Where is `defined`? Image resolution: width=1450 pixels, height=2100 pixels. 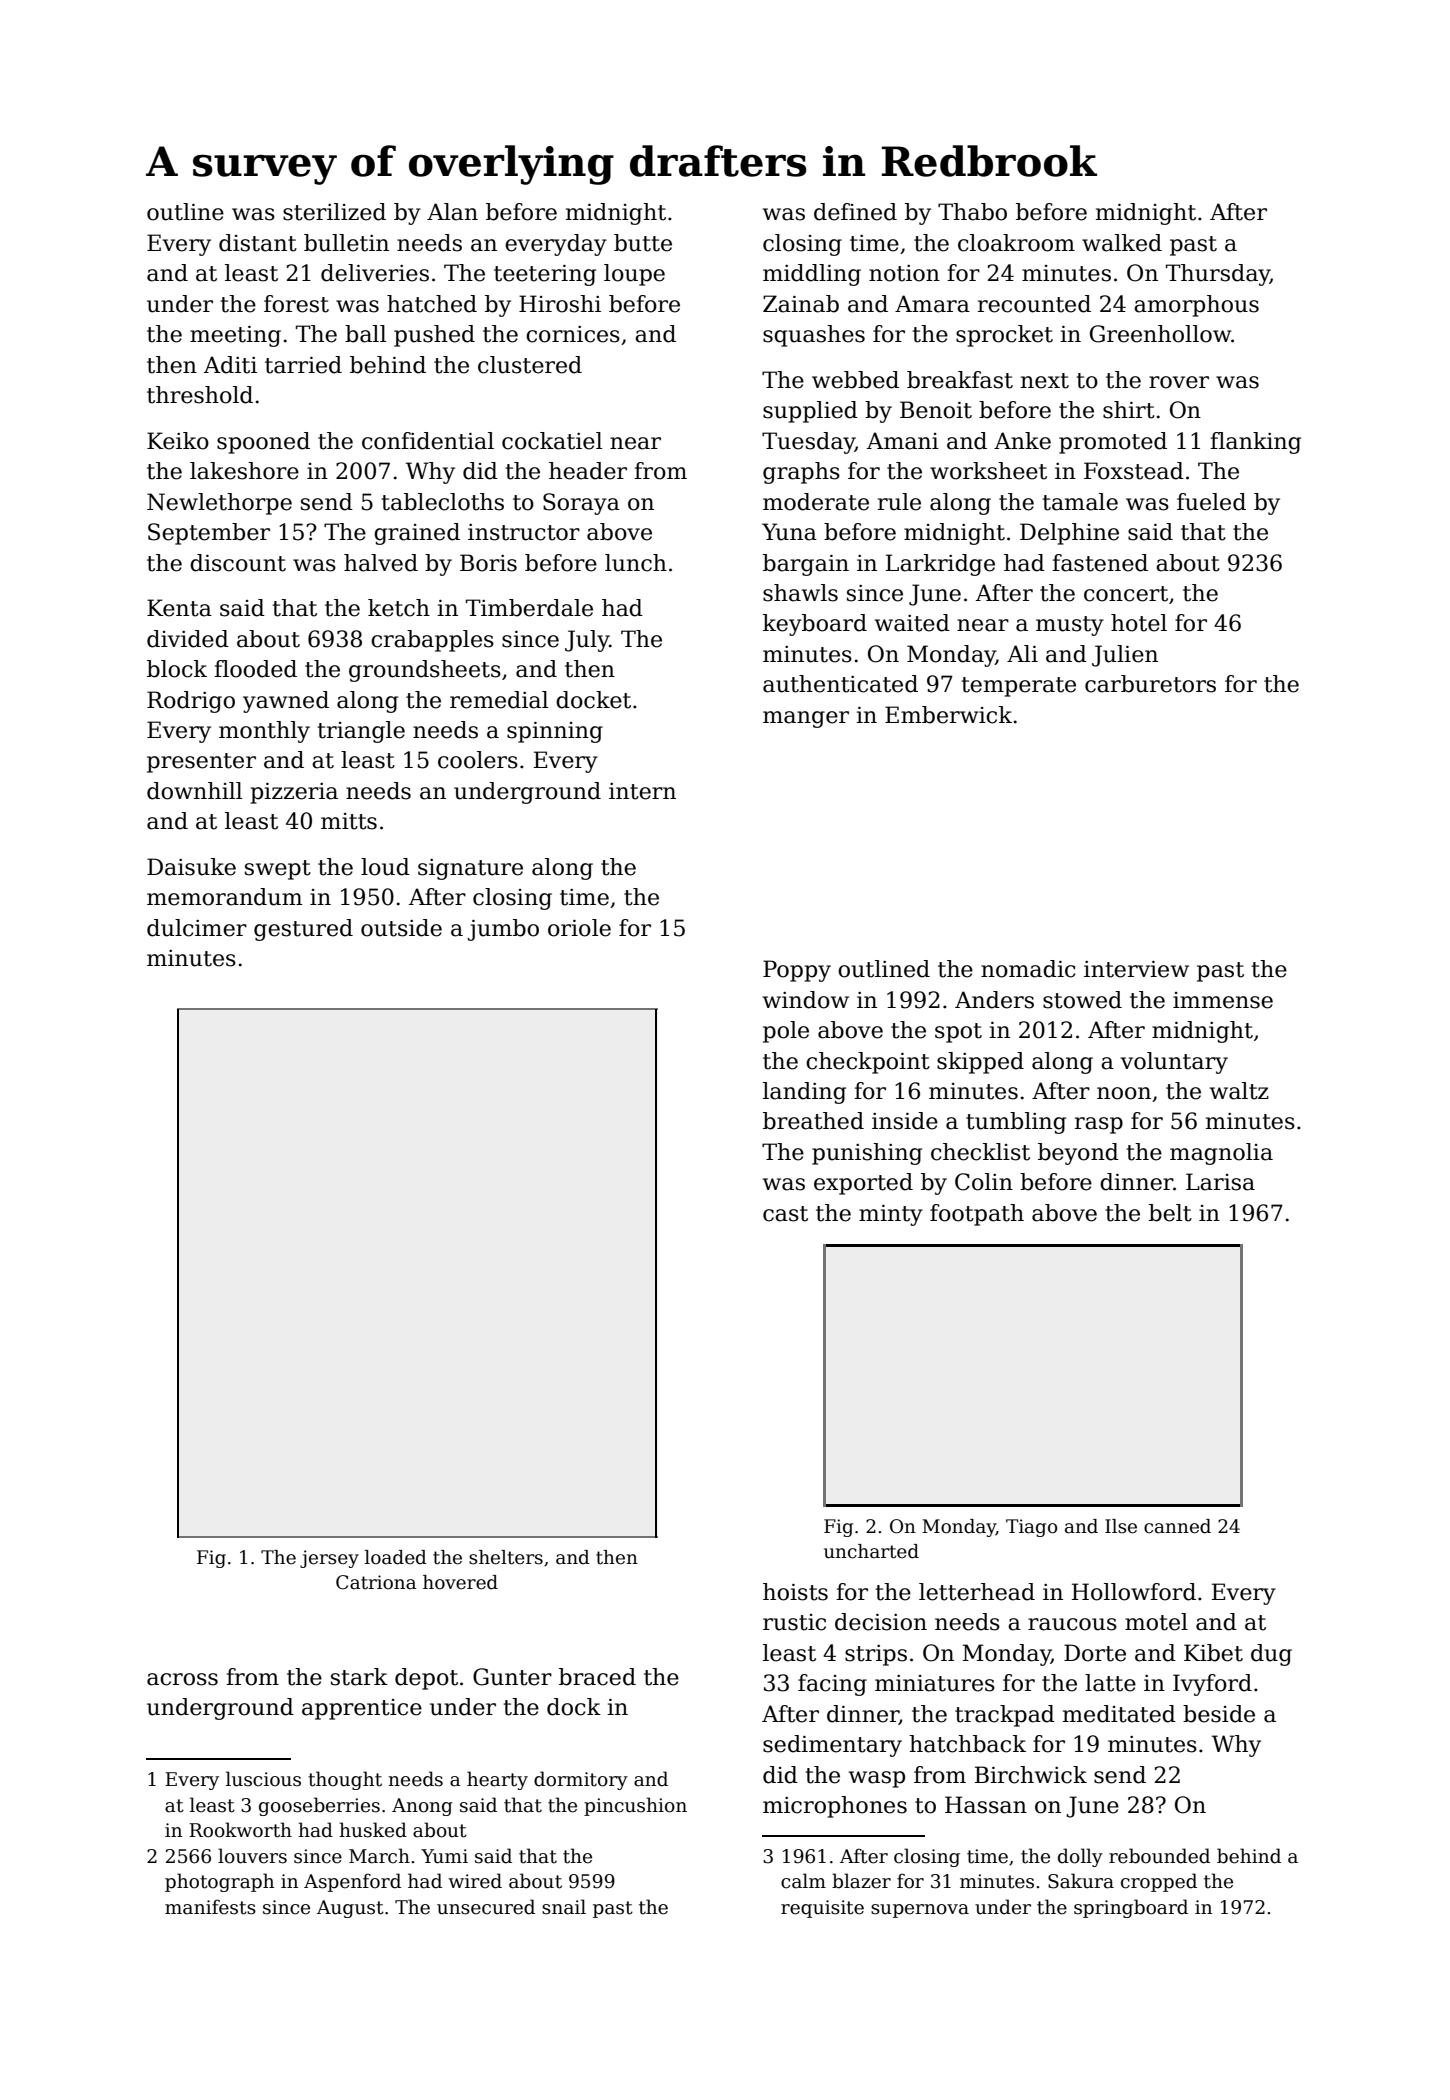 defined is located at coordinates (855, 212).
